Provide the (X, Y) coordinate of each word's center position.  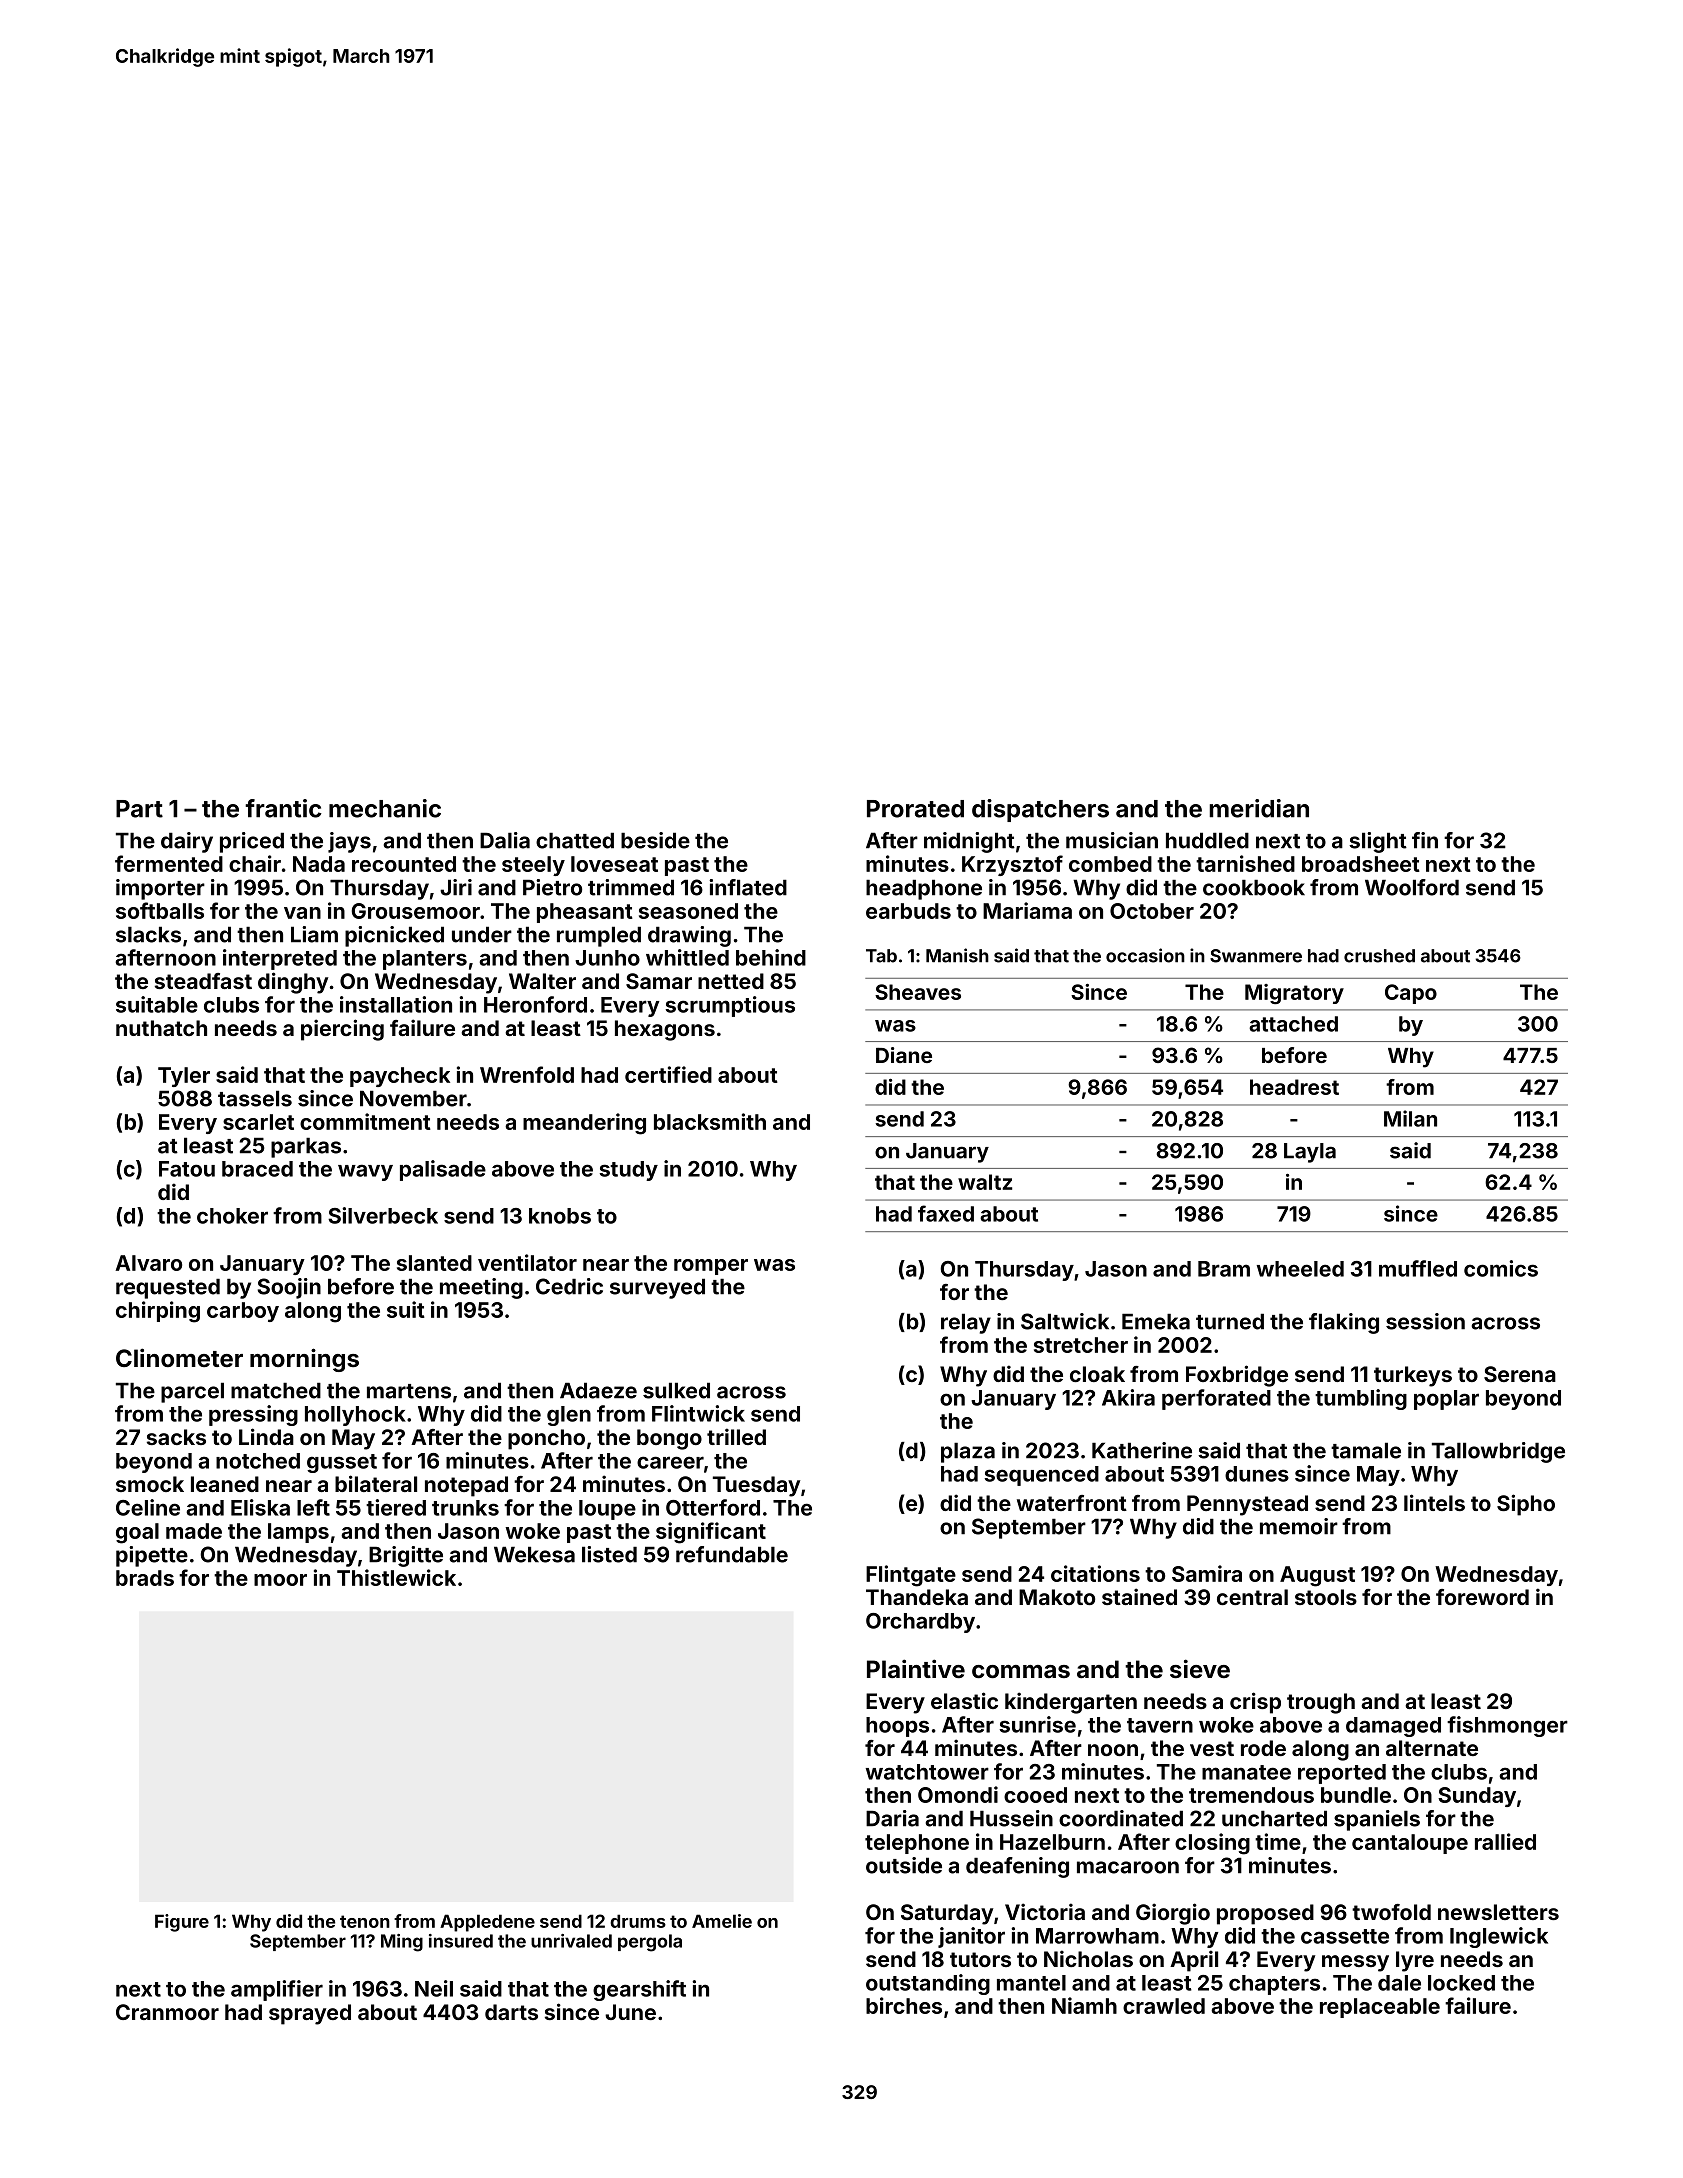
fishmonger (1507, 1726)
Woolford (1412, 887)
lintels (1434, 1502)
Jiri (456, 887)
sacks (176, 1437)
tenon (365, 1921)
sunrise (1037, 1724)
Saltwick (1065, 1321)
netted (731, 981)
